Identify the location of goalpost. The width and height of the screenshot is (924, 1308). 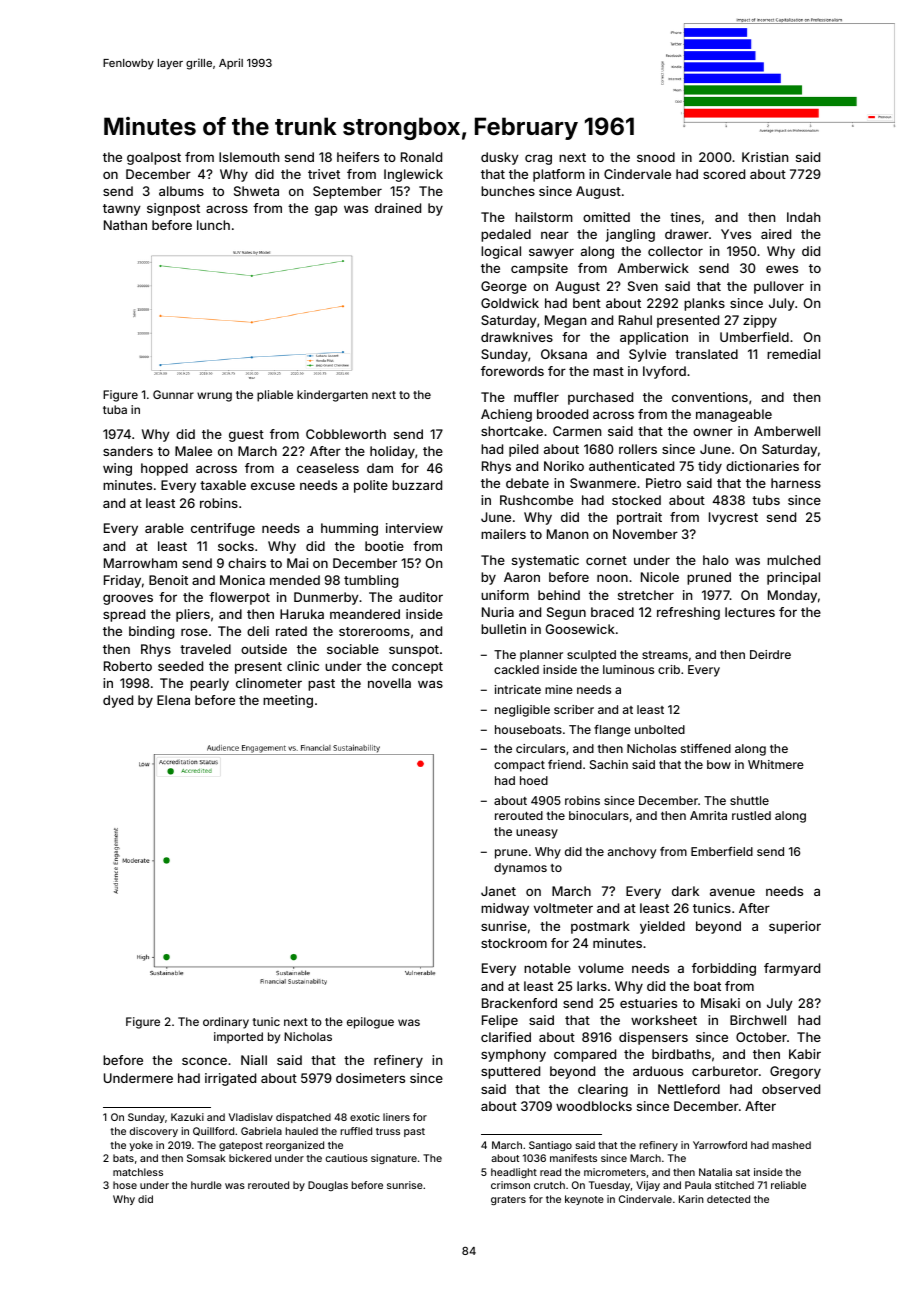
(154, 158).
